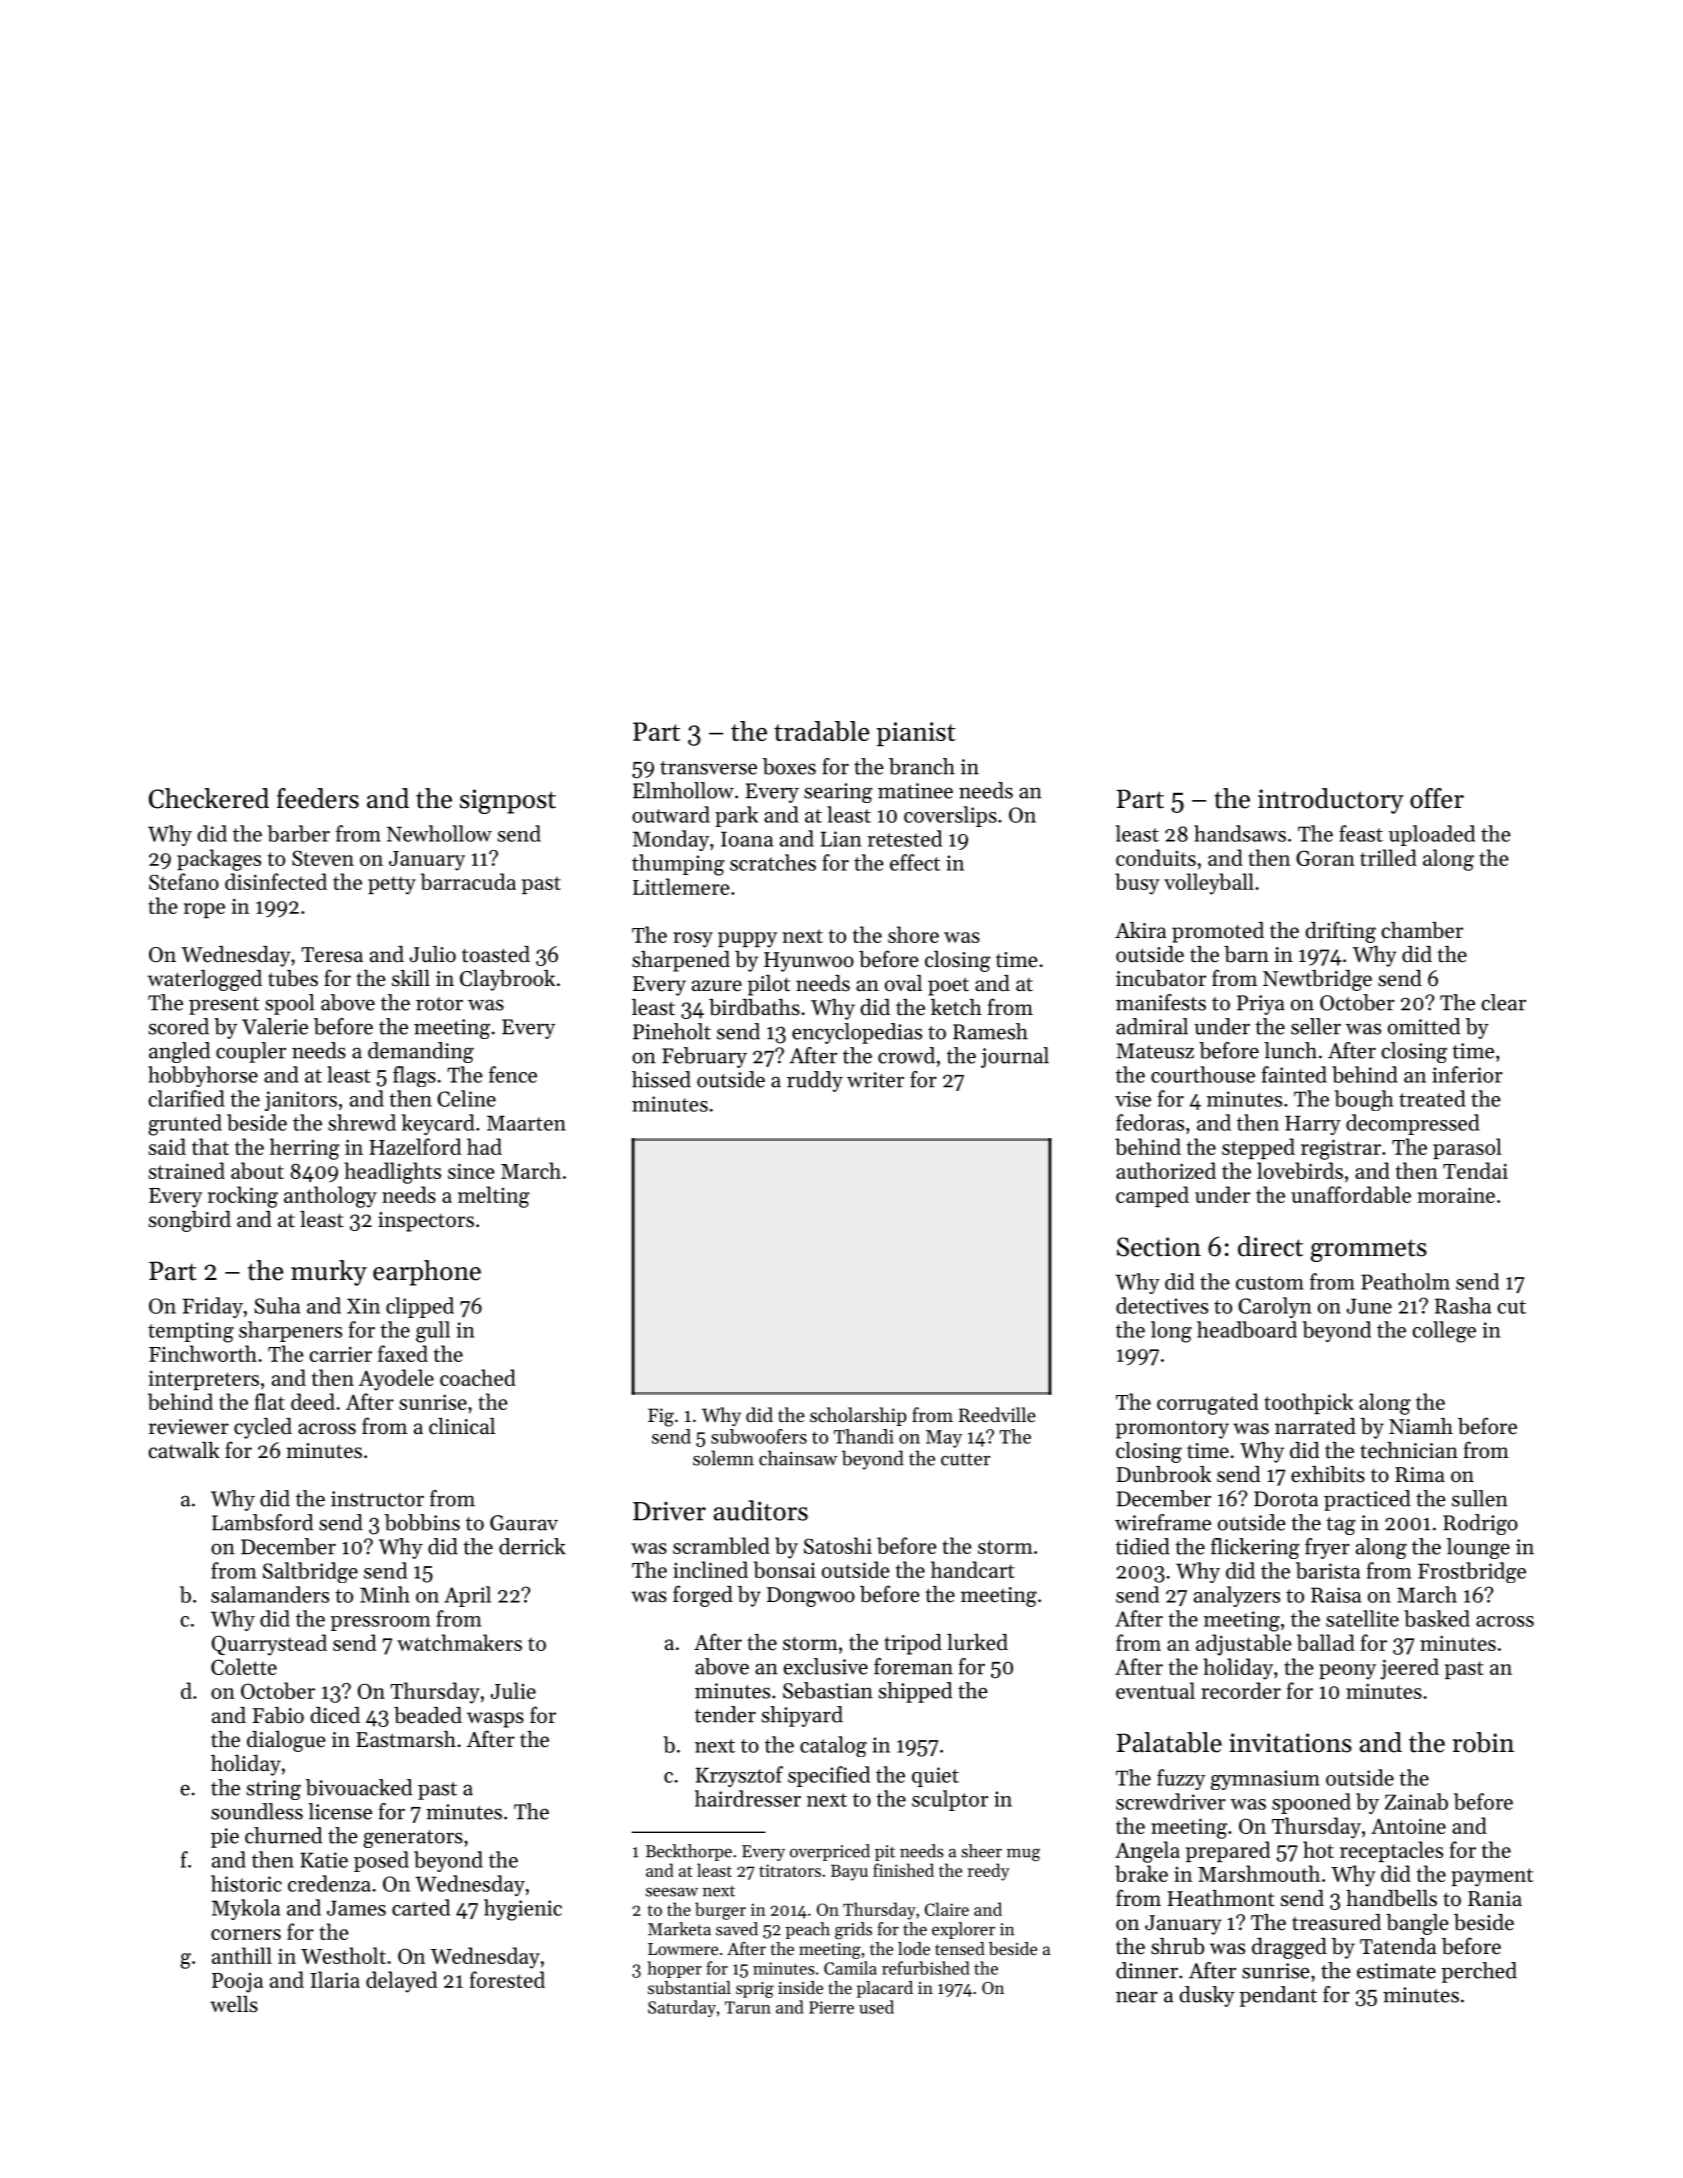  I want to click on lounge, so click(1478, 1548).
